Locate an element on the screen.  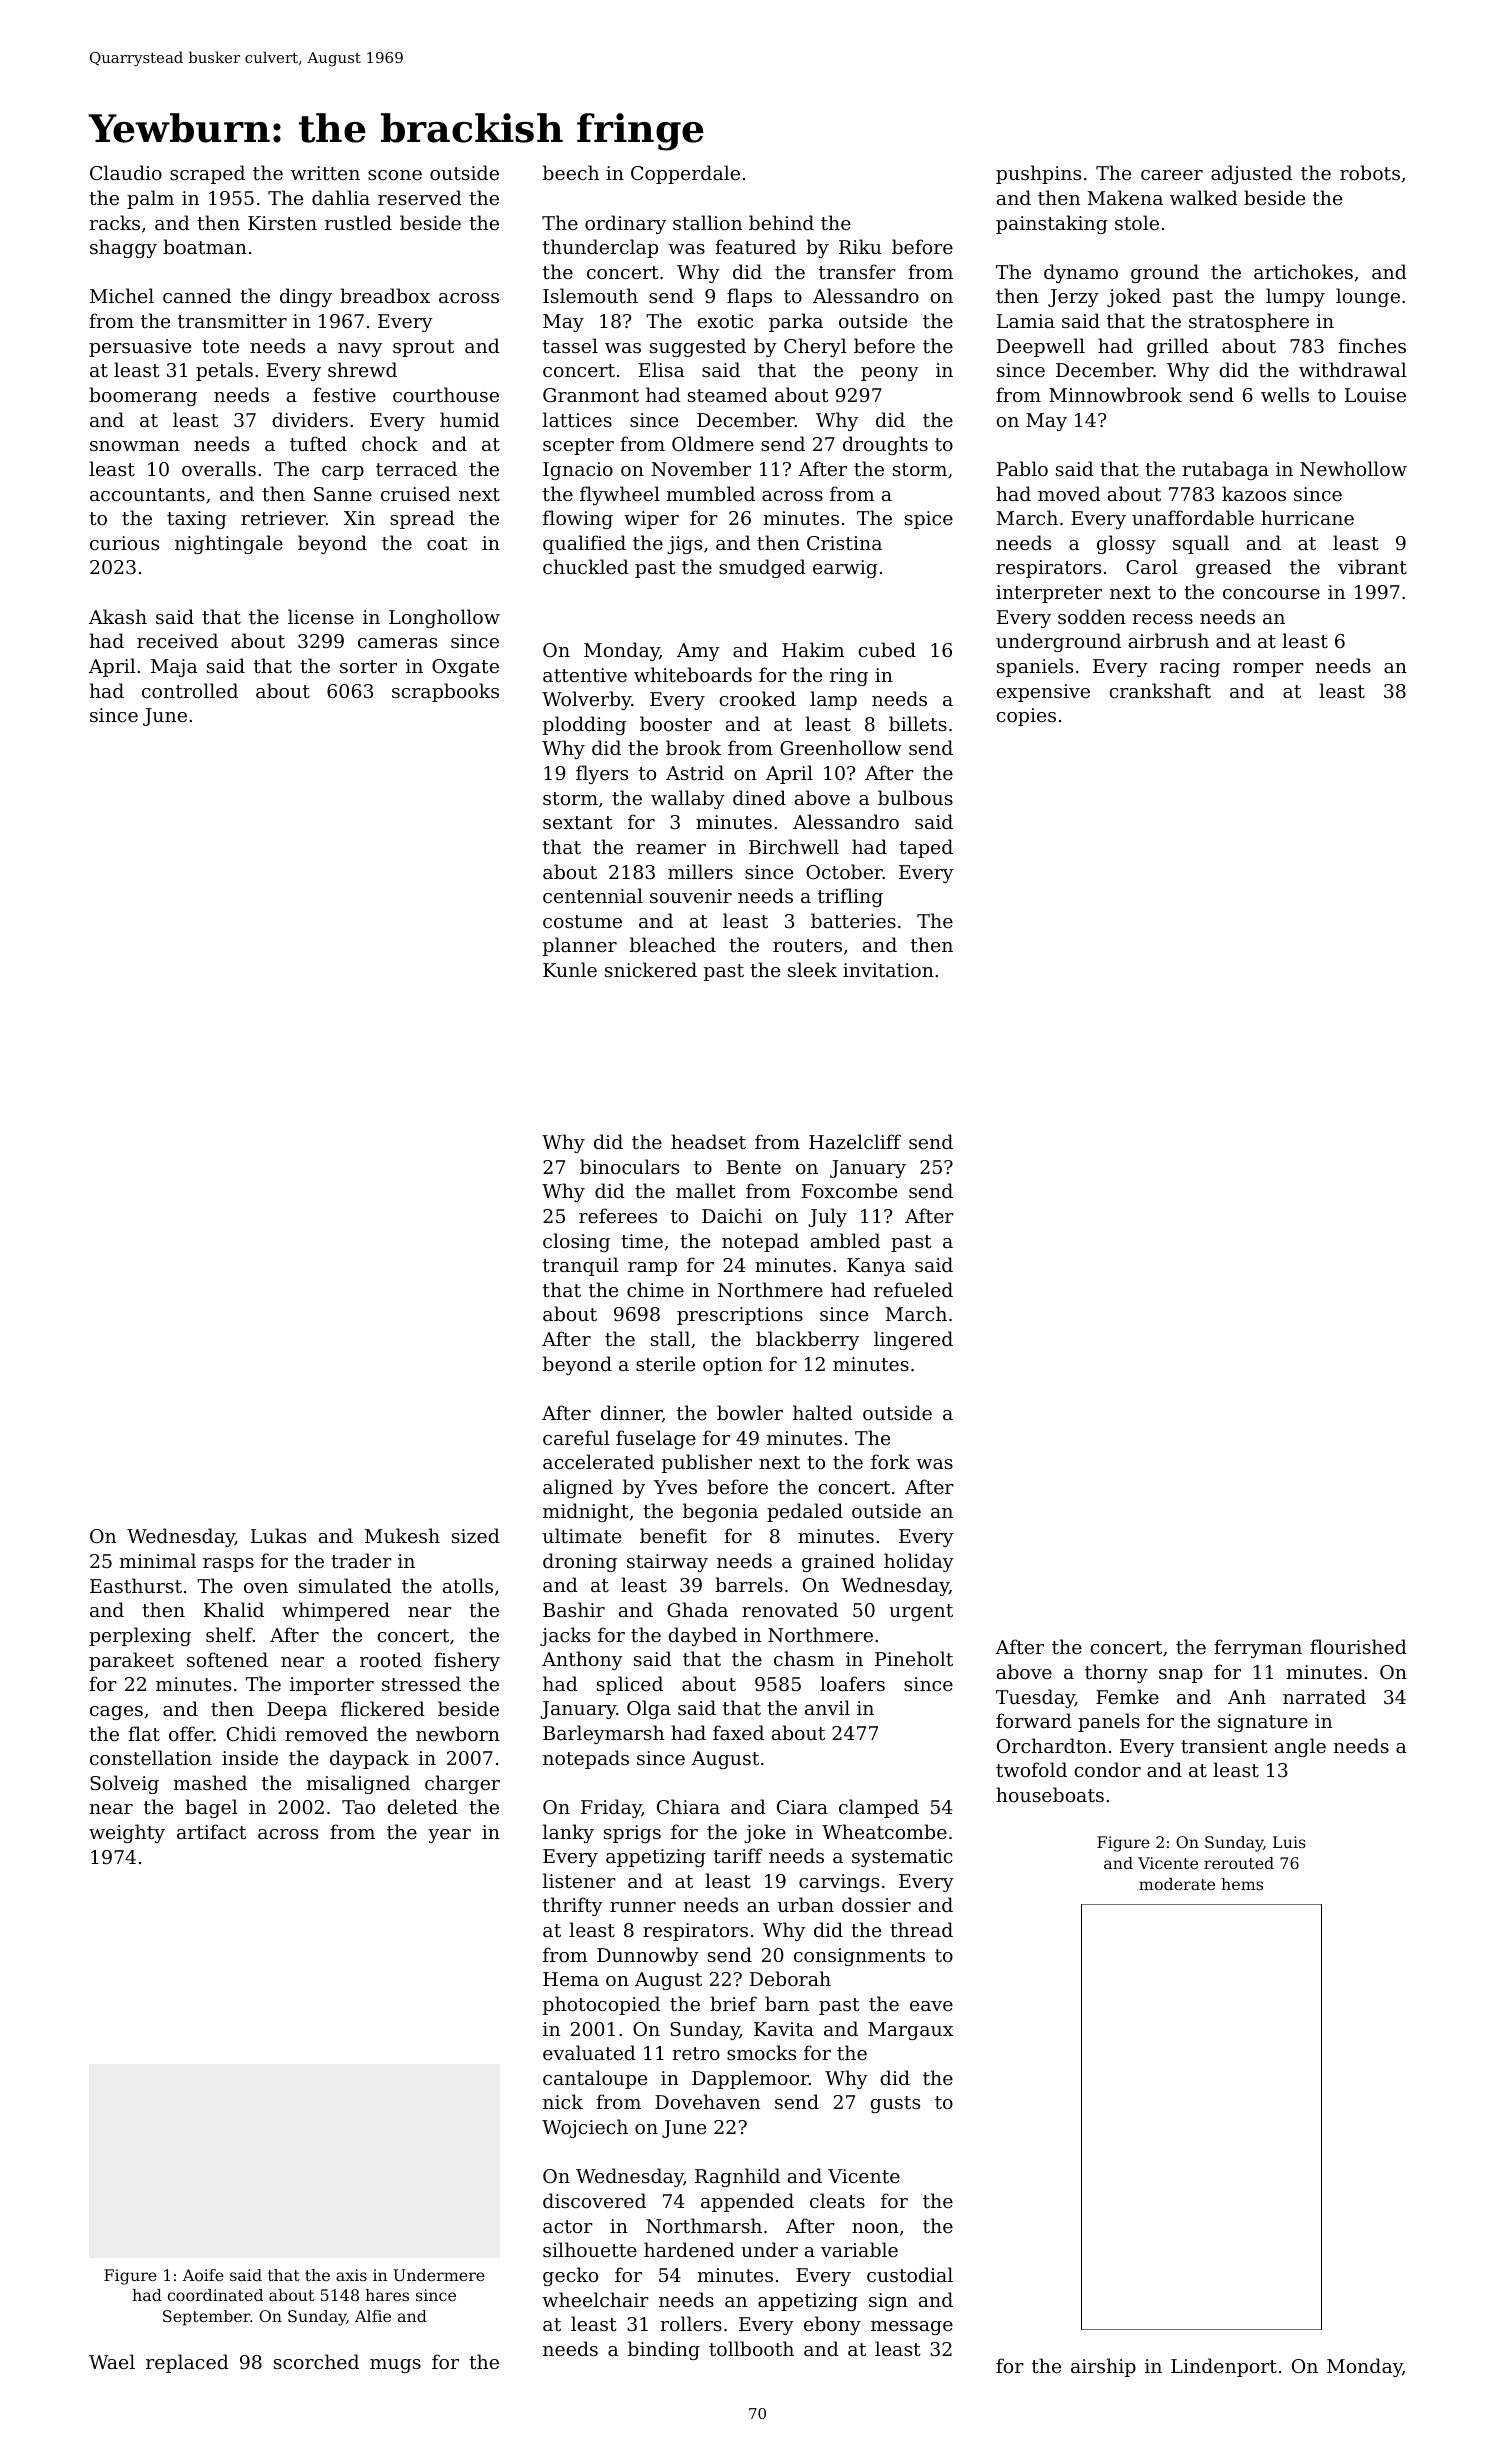
flourished is located at coordinates (1358, 1646).
